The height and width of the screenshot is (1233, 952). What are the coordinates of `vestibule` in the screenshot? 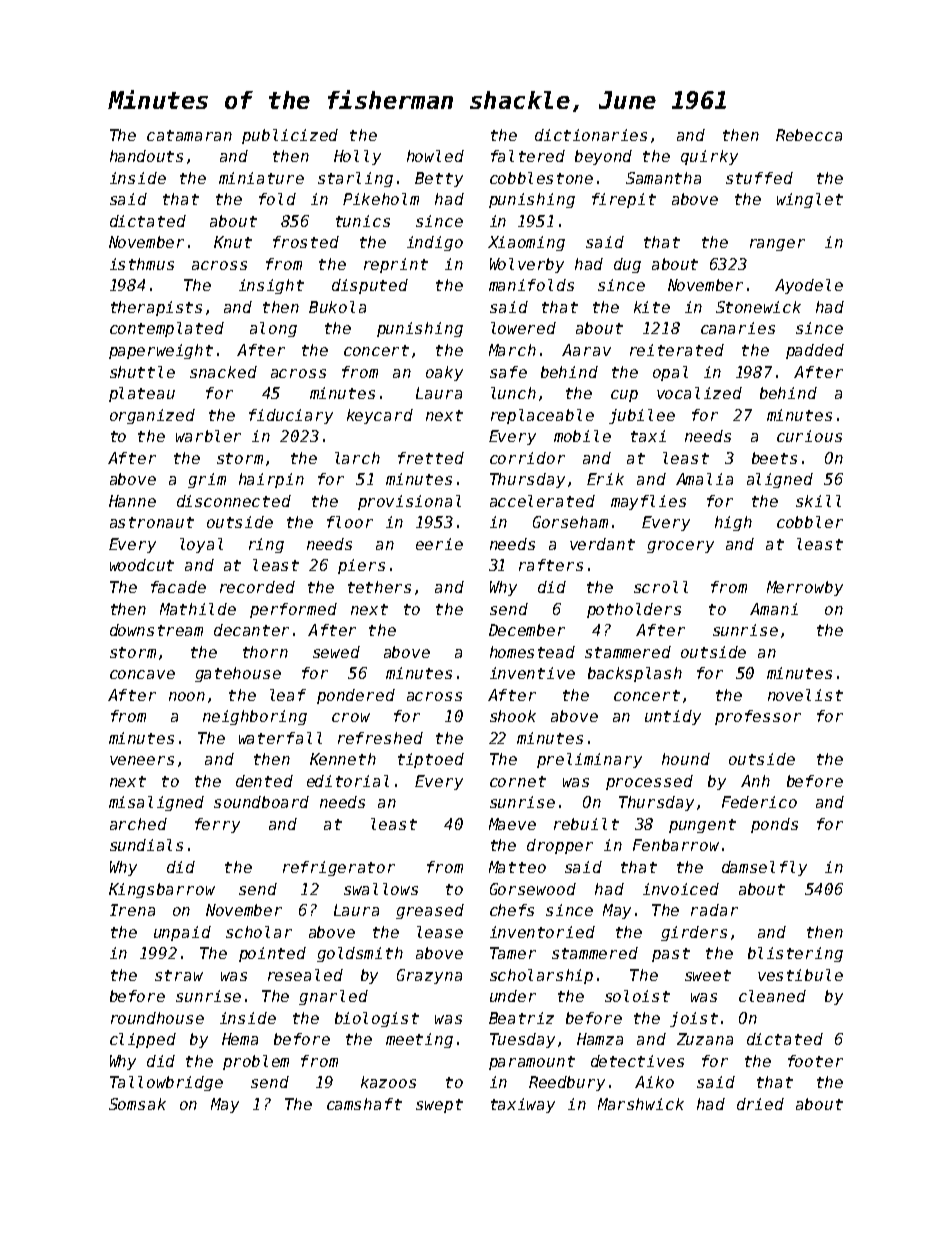 It's located at (800, 975).
